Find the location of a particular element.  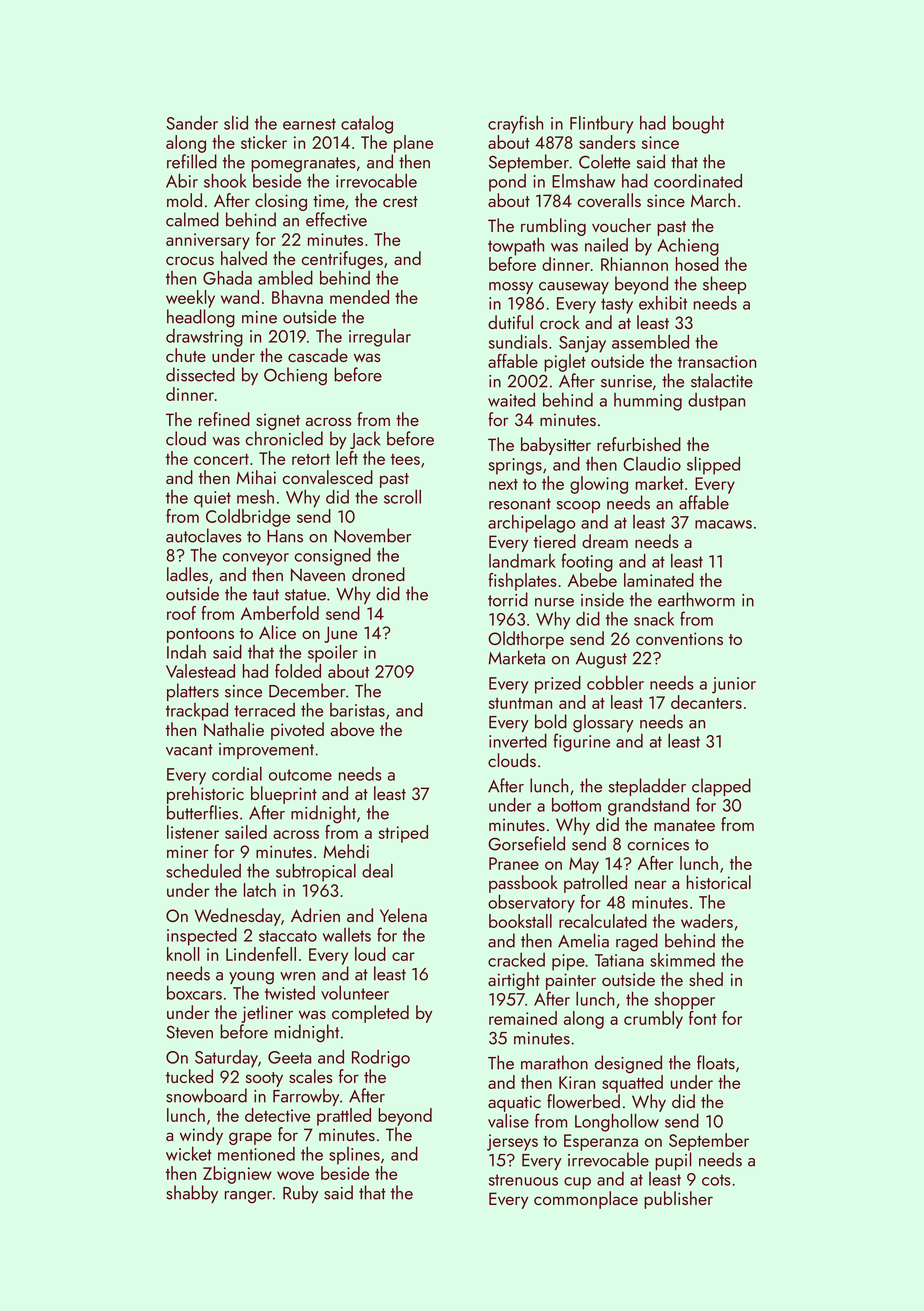

clapped is located at coordinates (721, 787).
